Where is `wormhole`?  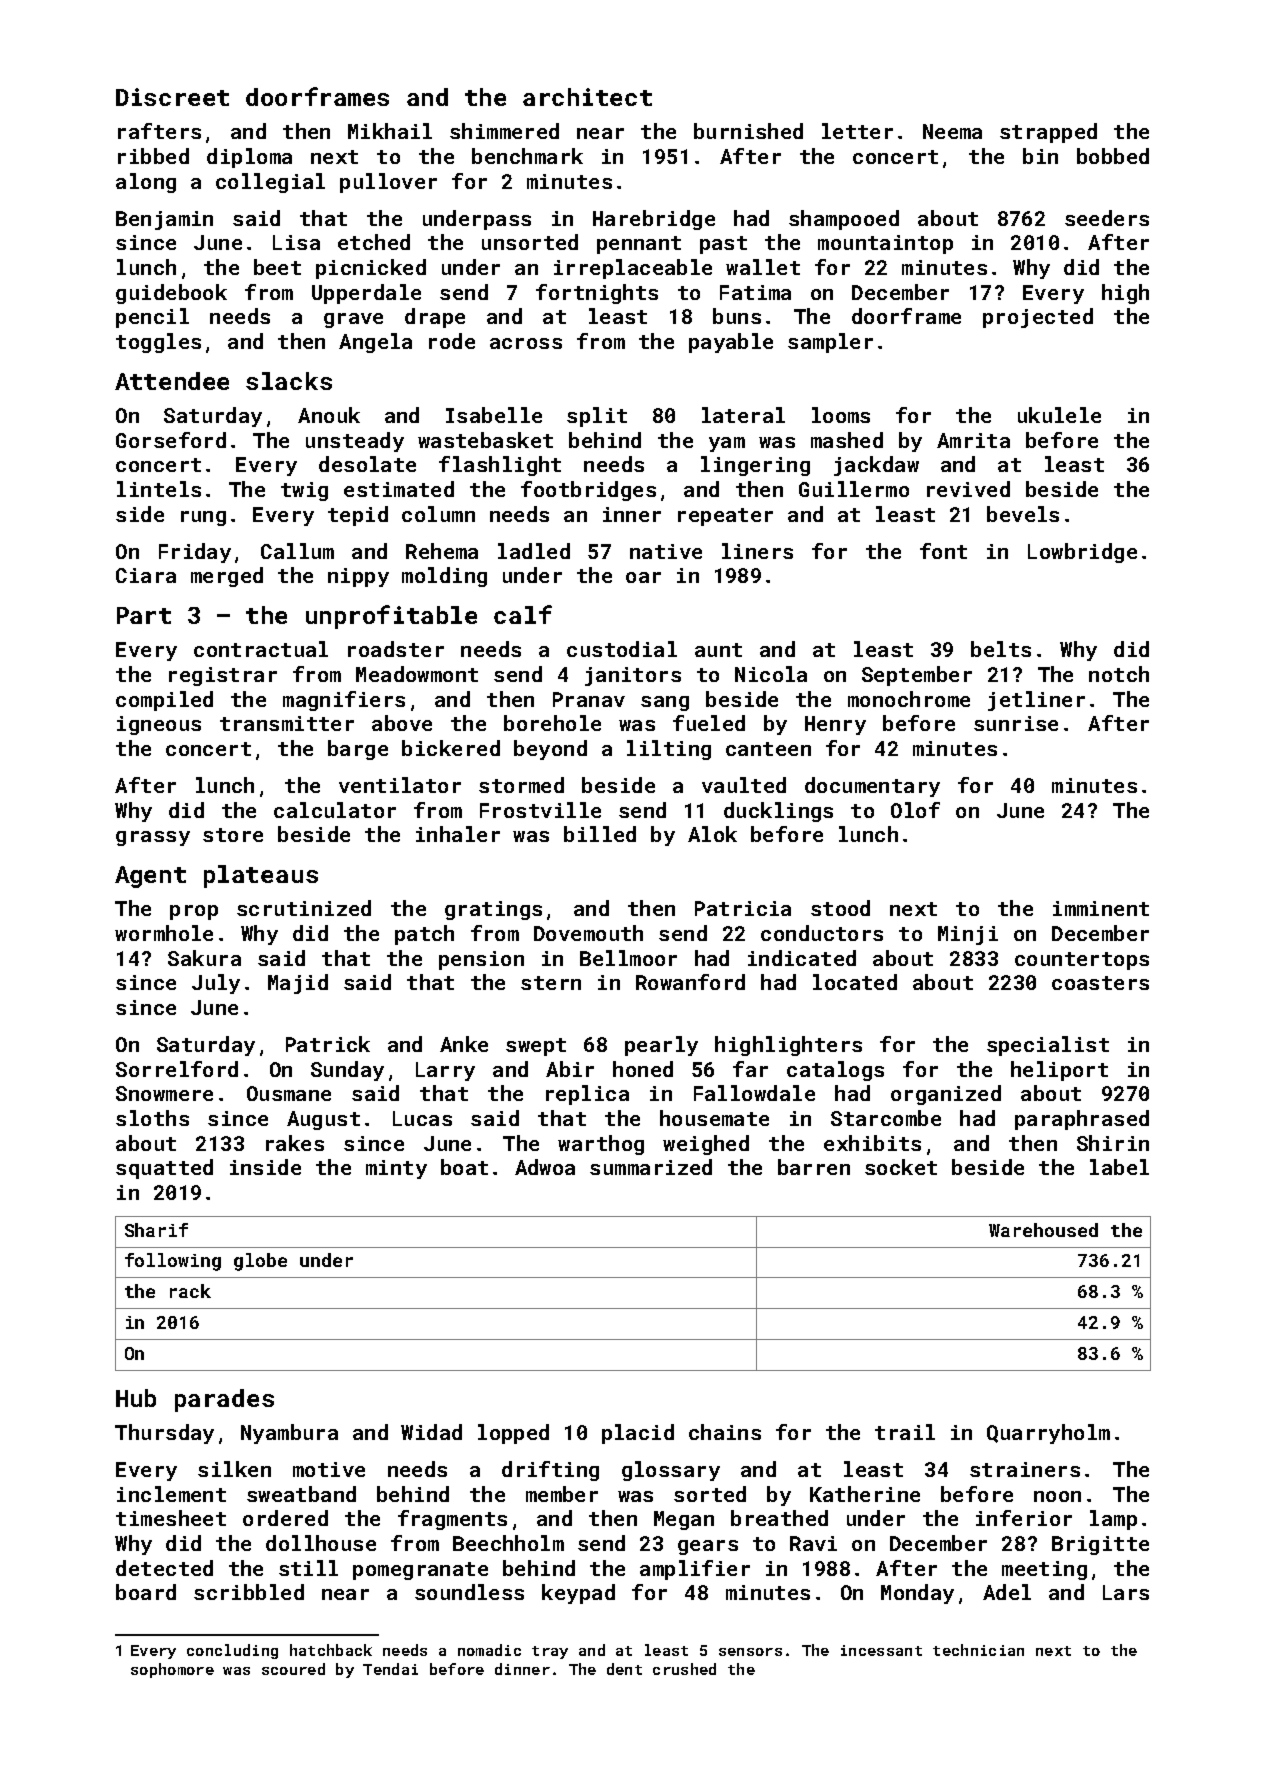 wormhole is located at coordinates (164, 933).
